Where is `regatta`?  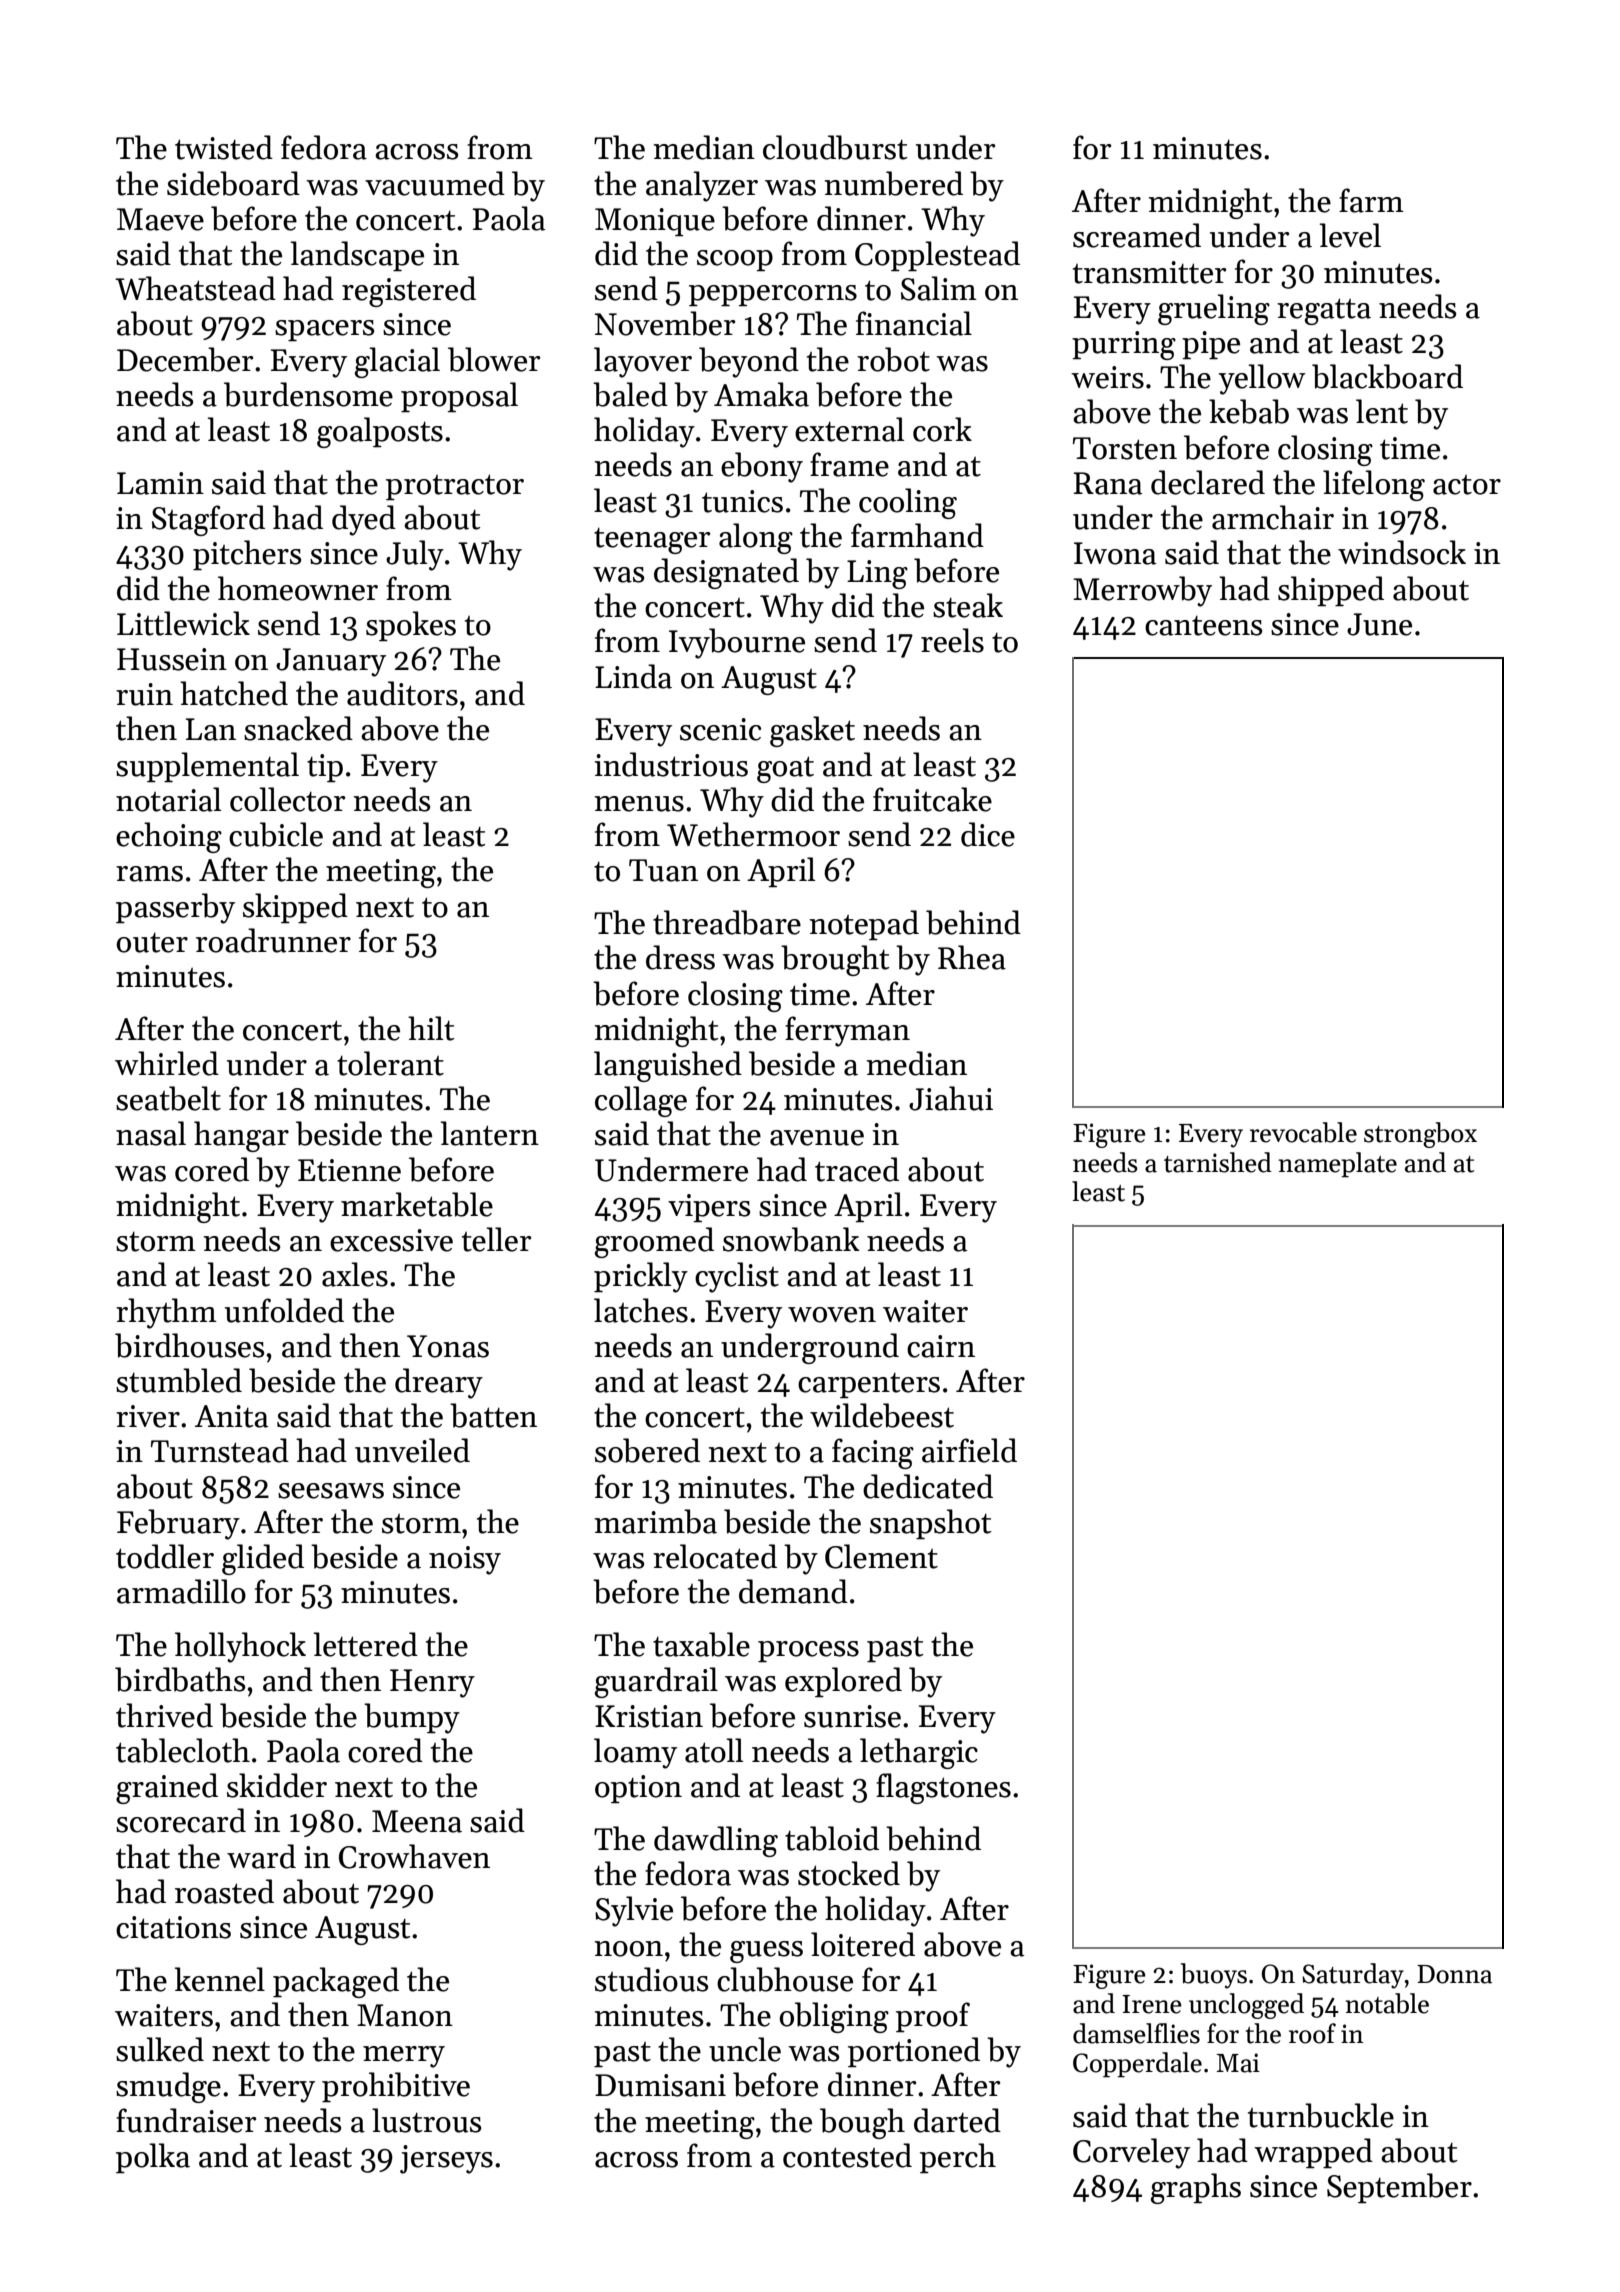 regatta is located at coordinates (1324, 311).
